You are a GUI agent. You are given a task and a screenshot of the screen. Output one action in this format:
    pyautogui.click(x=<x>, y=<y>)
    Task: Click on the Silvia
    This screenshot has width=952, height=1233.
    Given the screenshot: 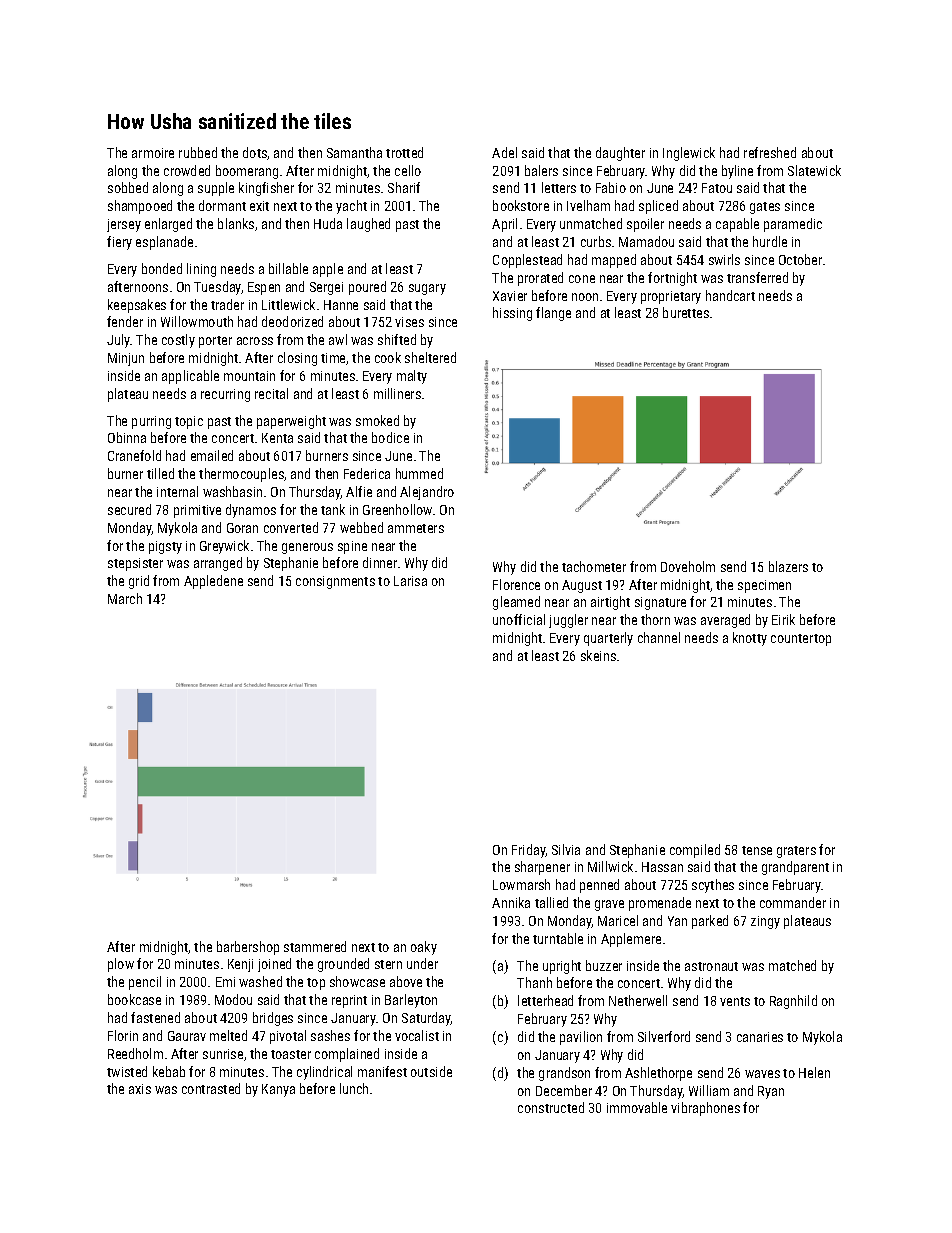 What is the action you would take?
    pyautogui.click(x=566, y=849)
